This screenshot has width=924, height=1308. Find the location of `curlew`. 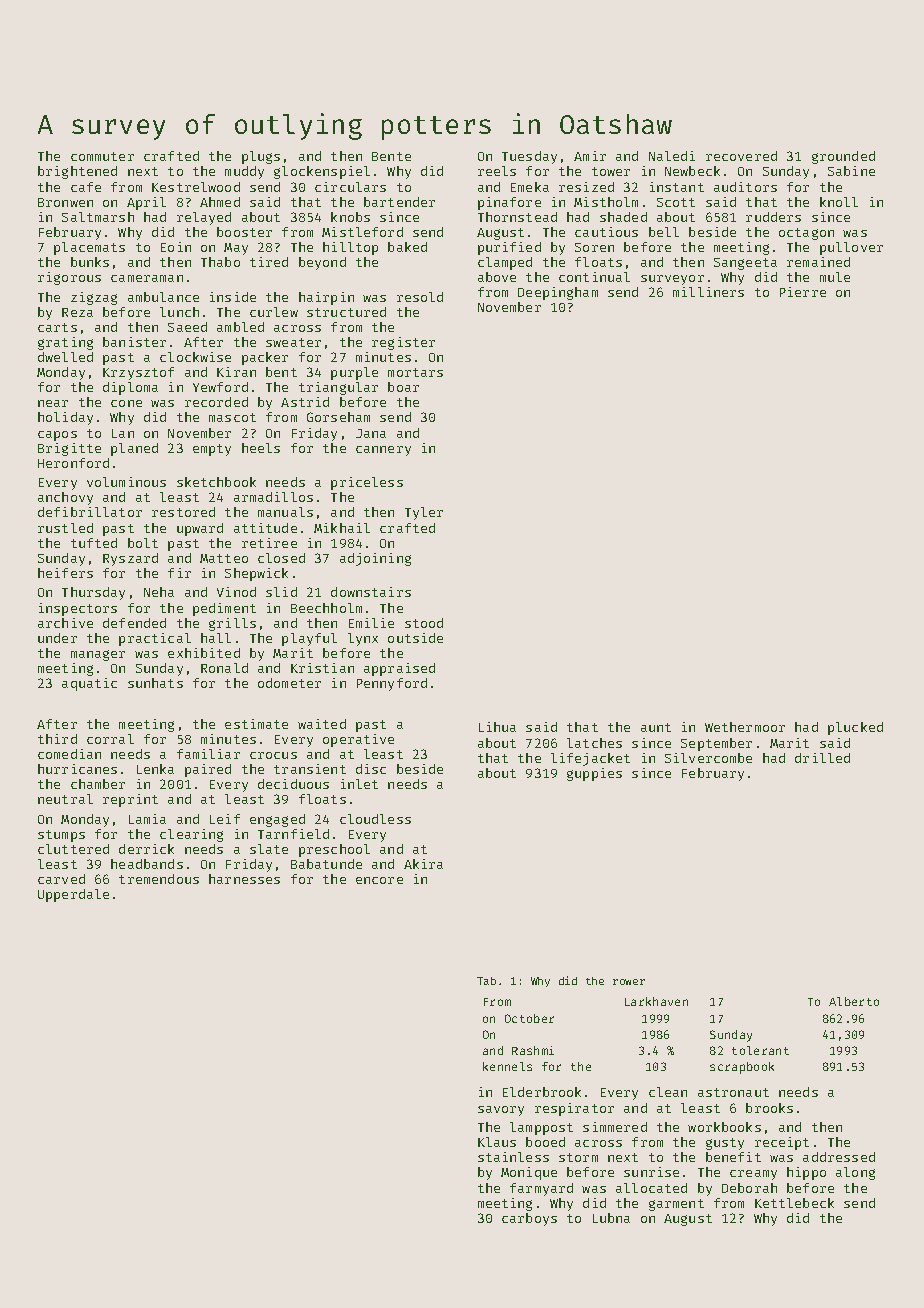

curlew is located at coordinates (274, 312).
